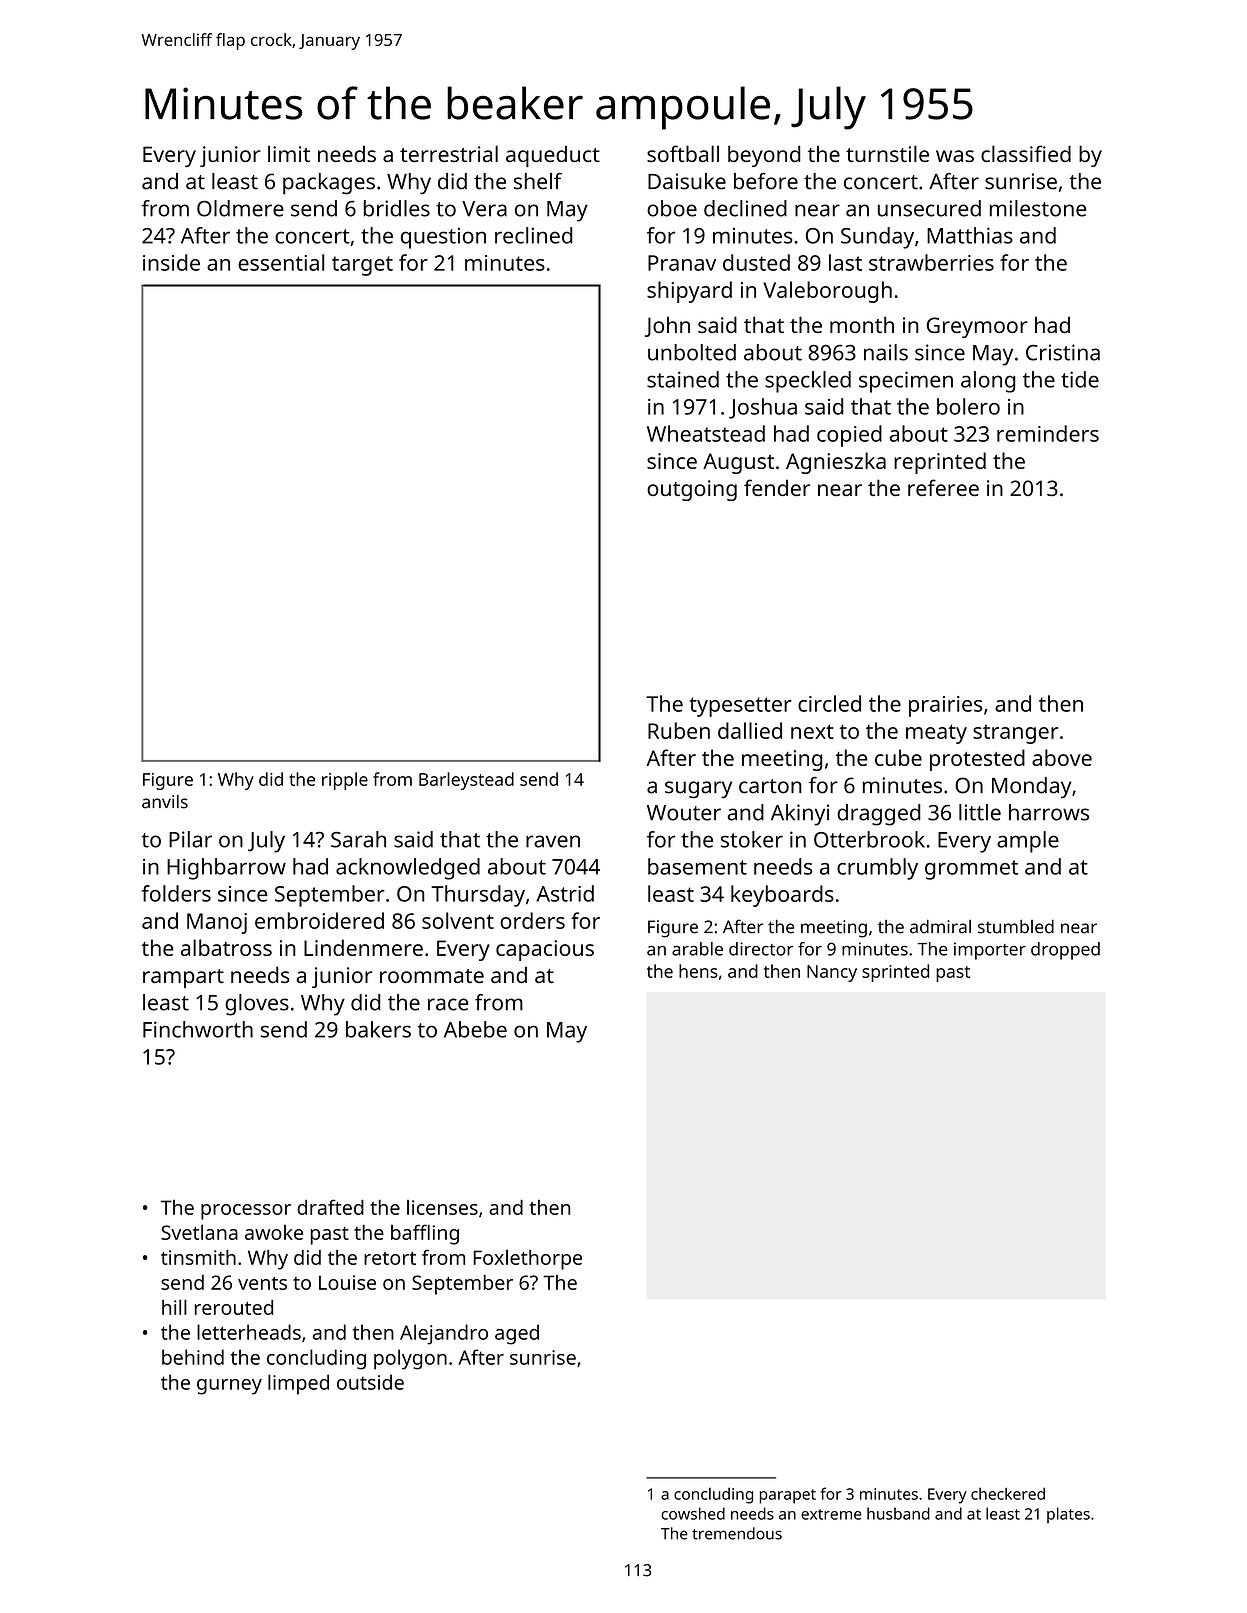  Describe the element at coordinates (517, 1334) in the page. I see `aged` at that location.
